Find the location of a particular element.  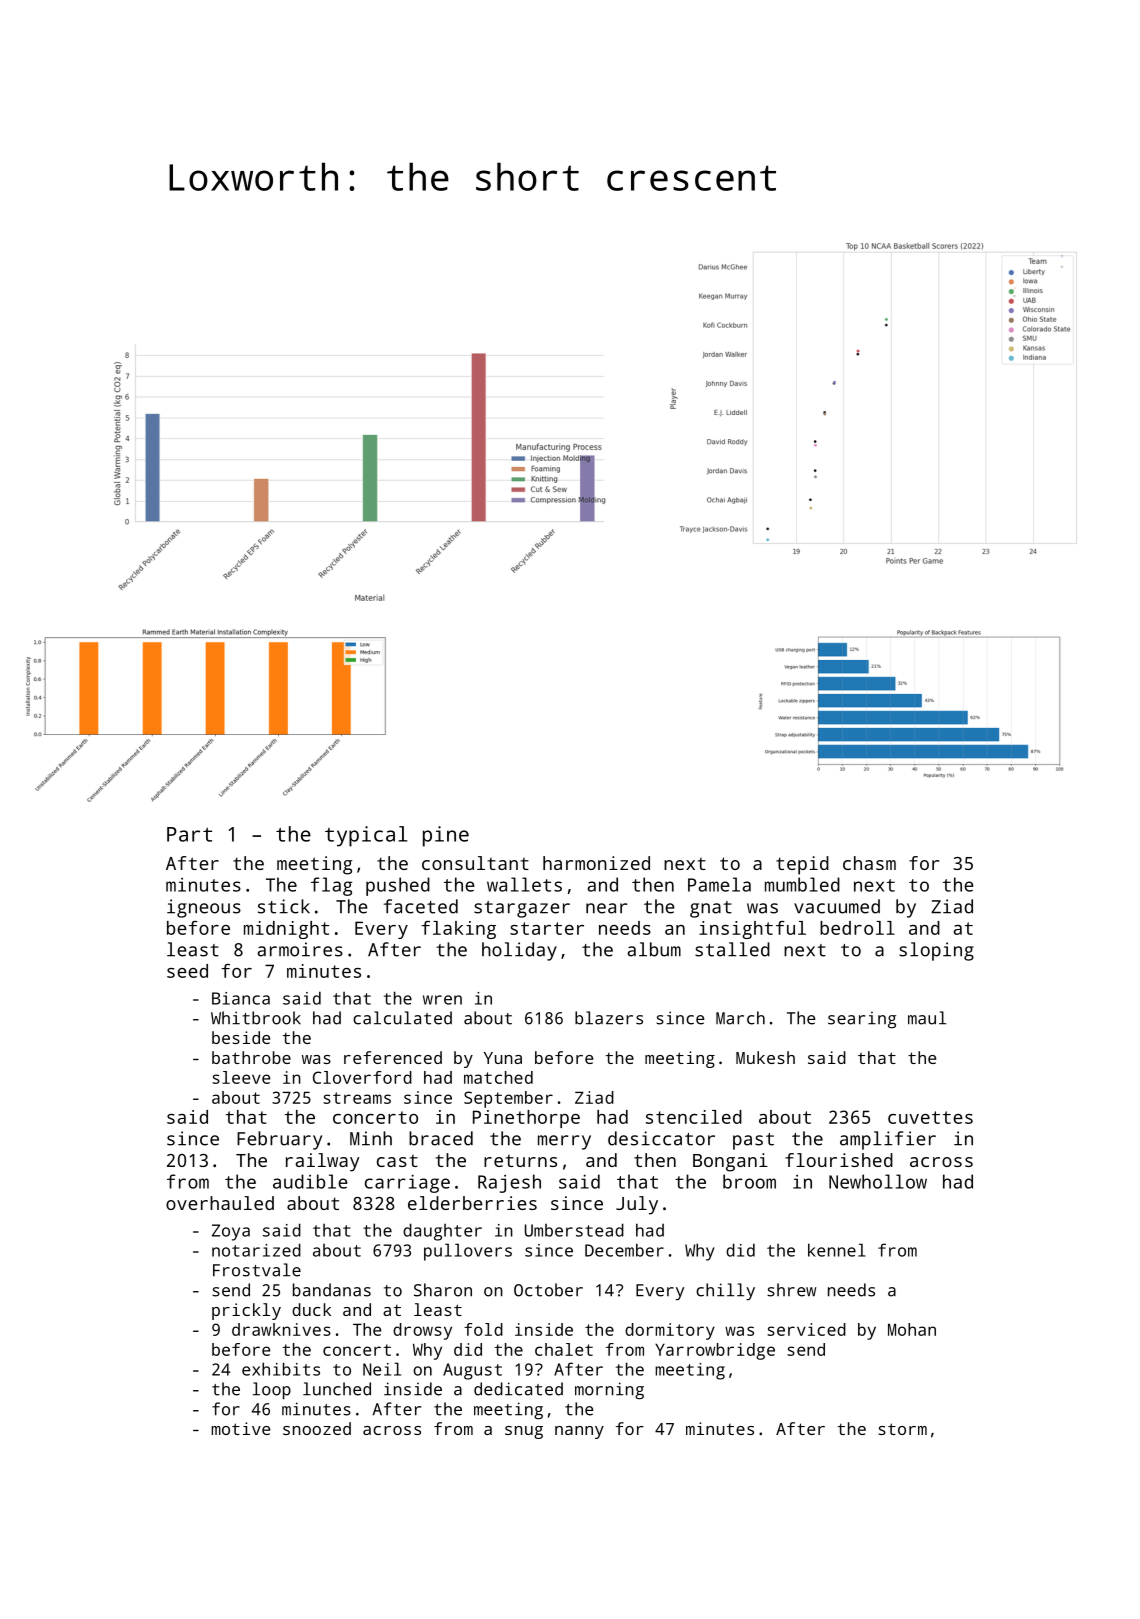

near is located at coordinates (606, 908).
